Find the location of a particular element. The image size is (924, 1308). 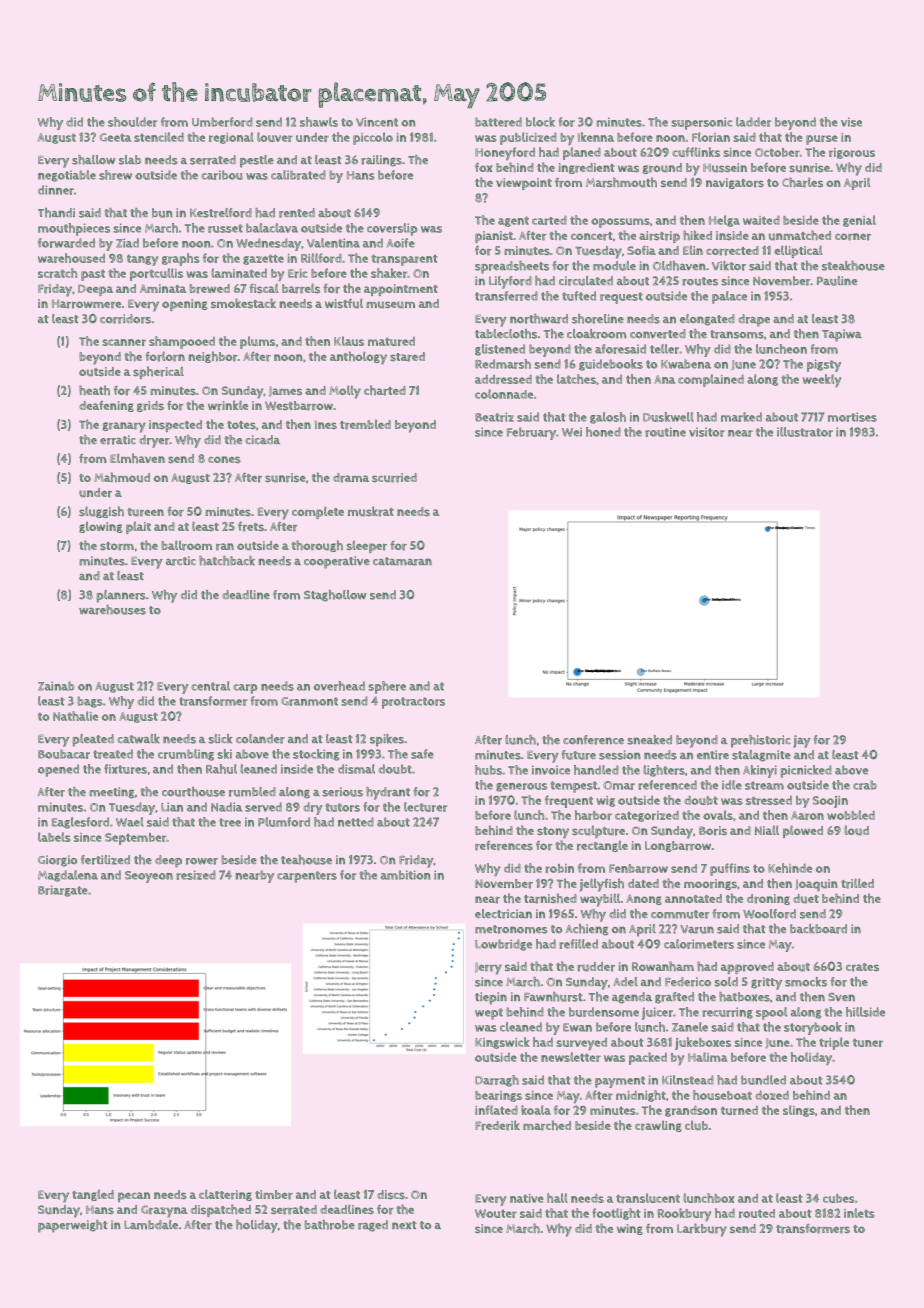

trembled is located at coordinates (365, 425).
